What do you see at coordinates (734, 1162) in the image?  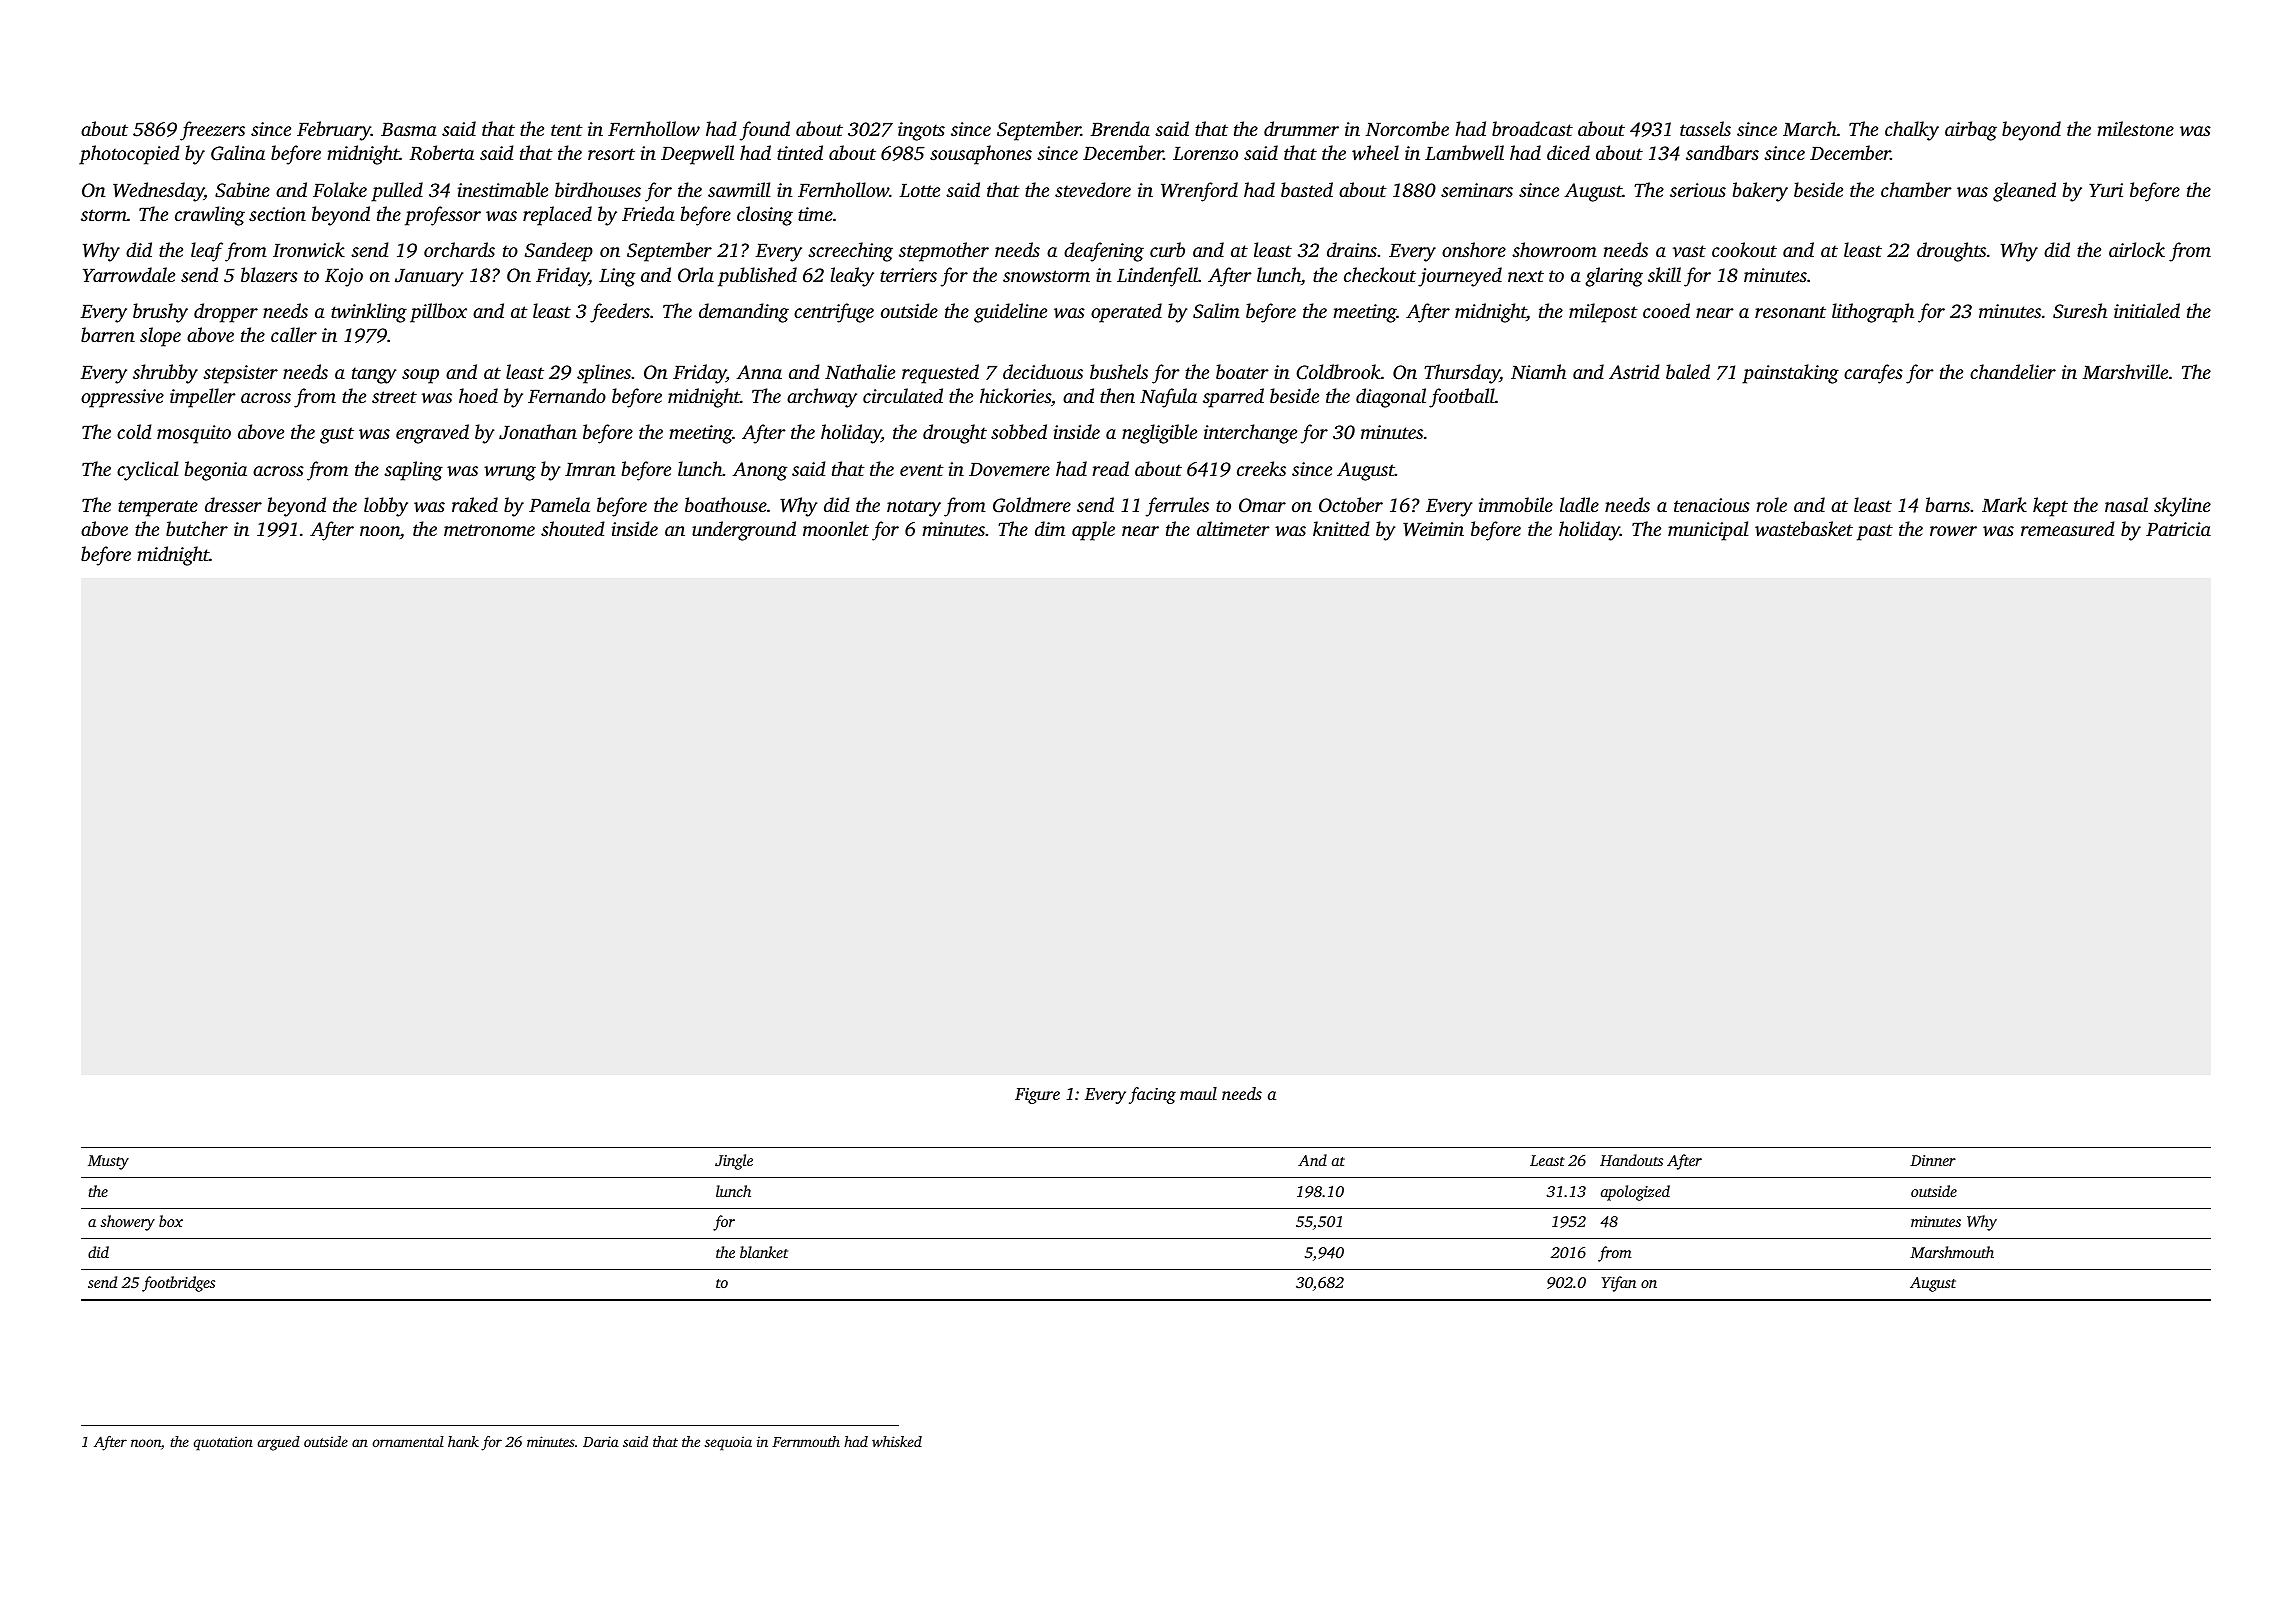 I see `Jingle` at bounding box center [734, 1162].
